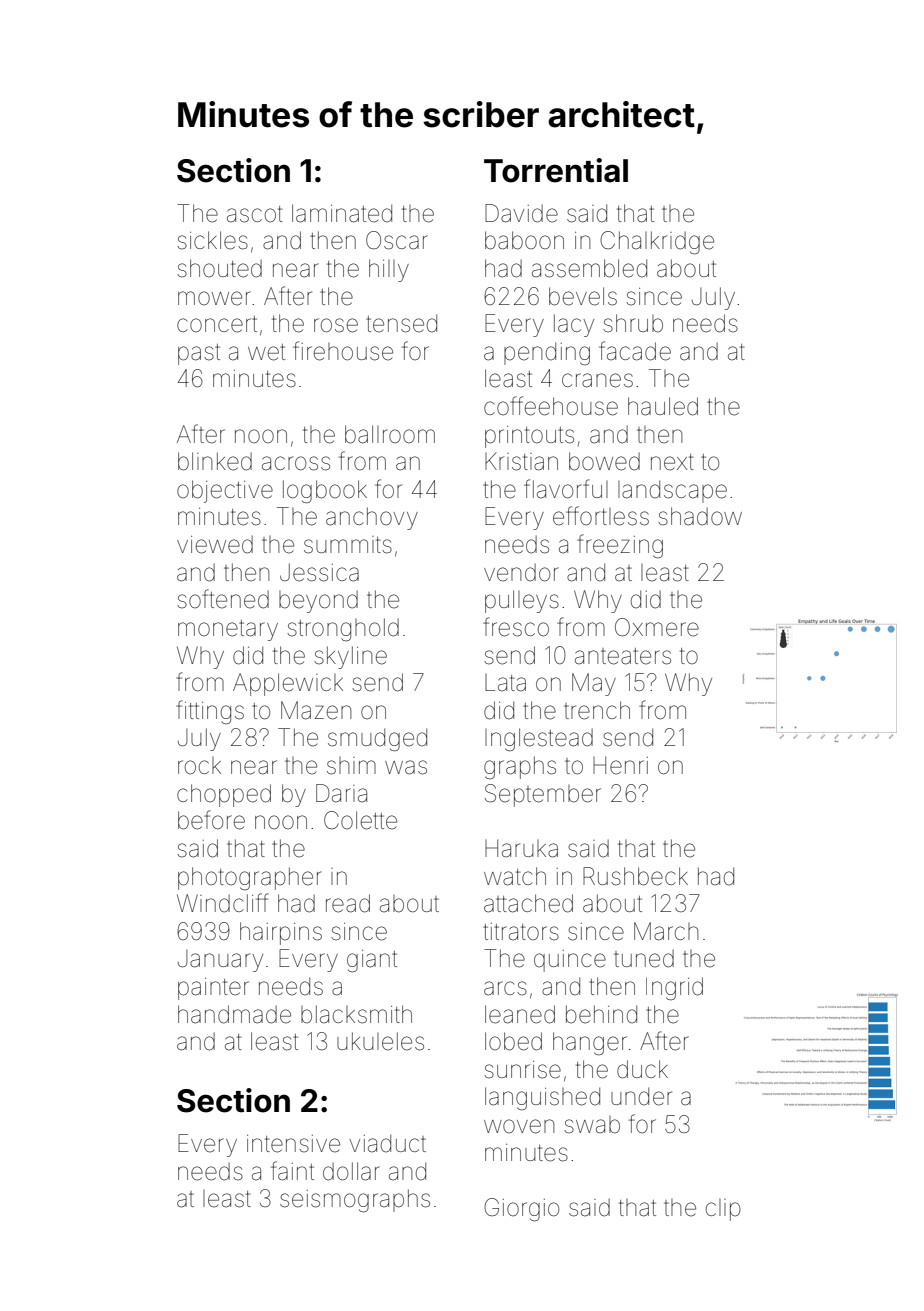 The height and width of the screenshot is (1311, 924). What do you see at coordinates (657, 242) in the screenshot?
I see `Chalkridge` at bounding box center [657, 242].
